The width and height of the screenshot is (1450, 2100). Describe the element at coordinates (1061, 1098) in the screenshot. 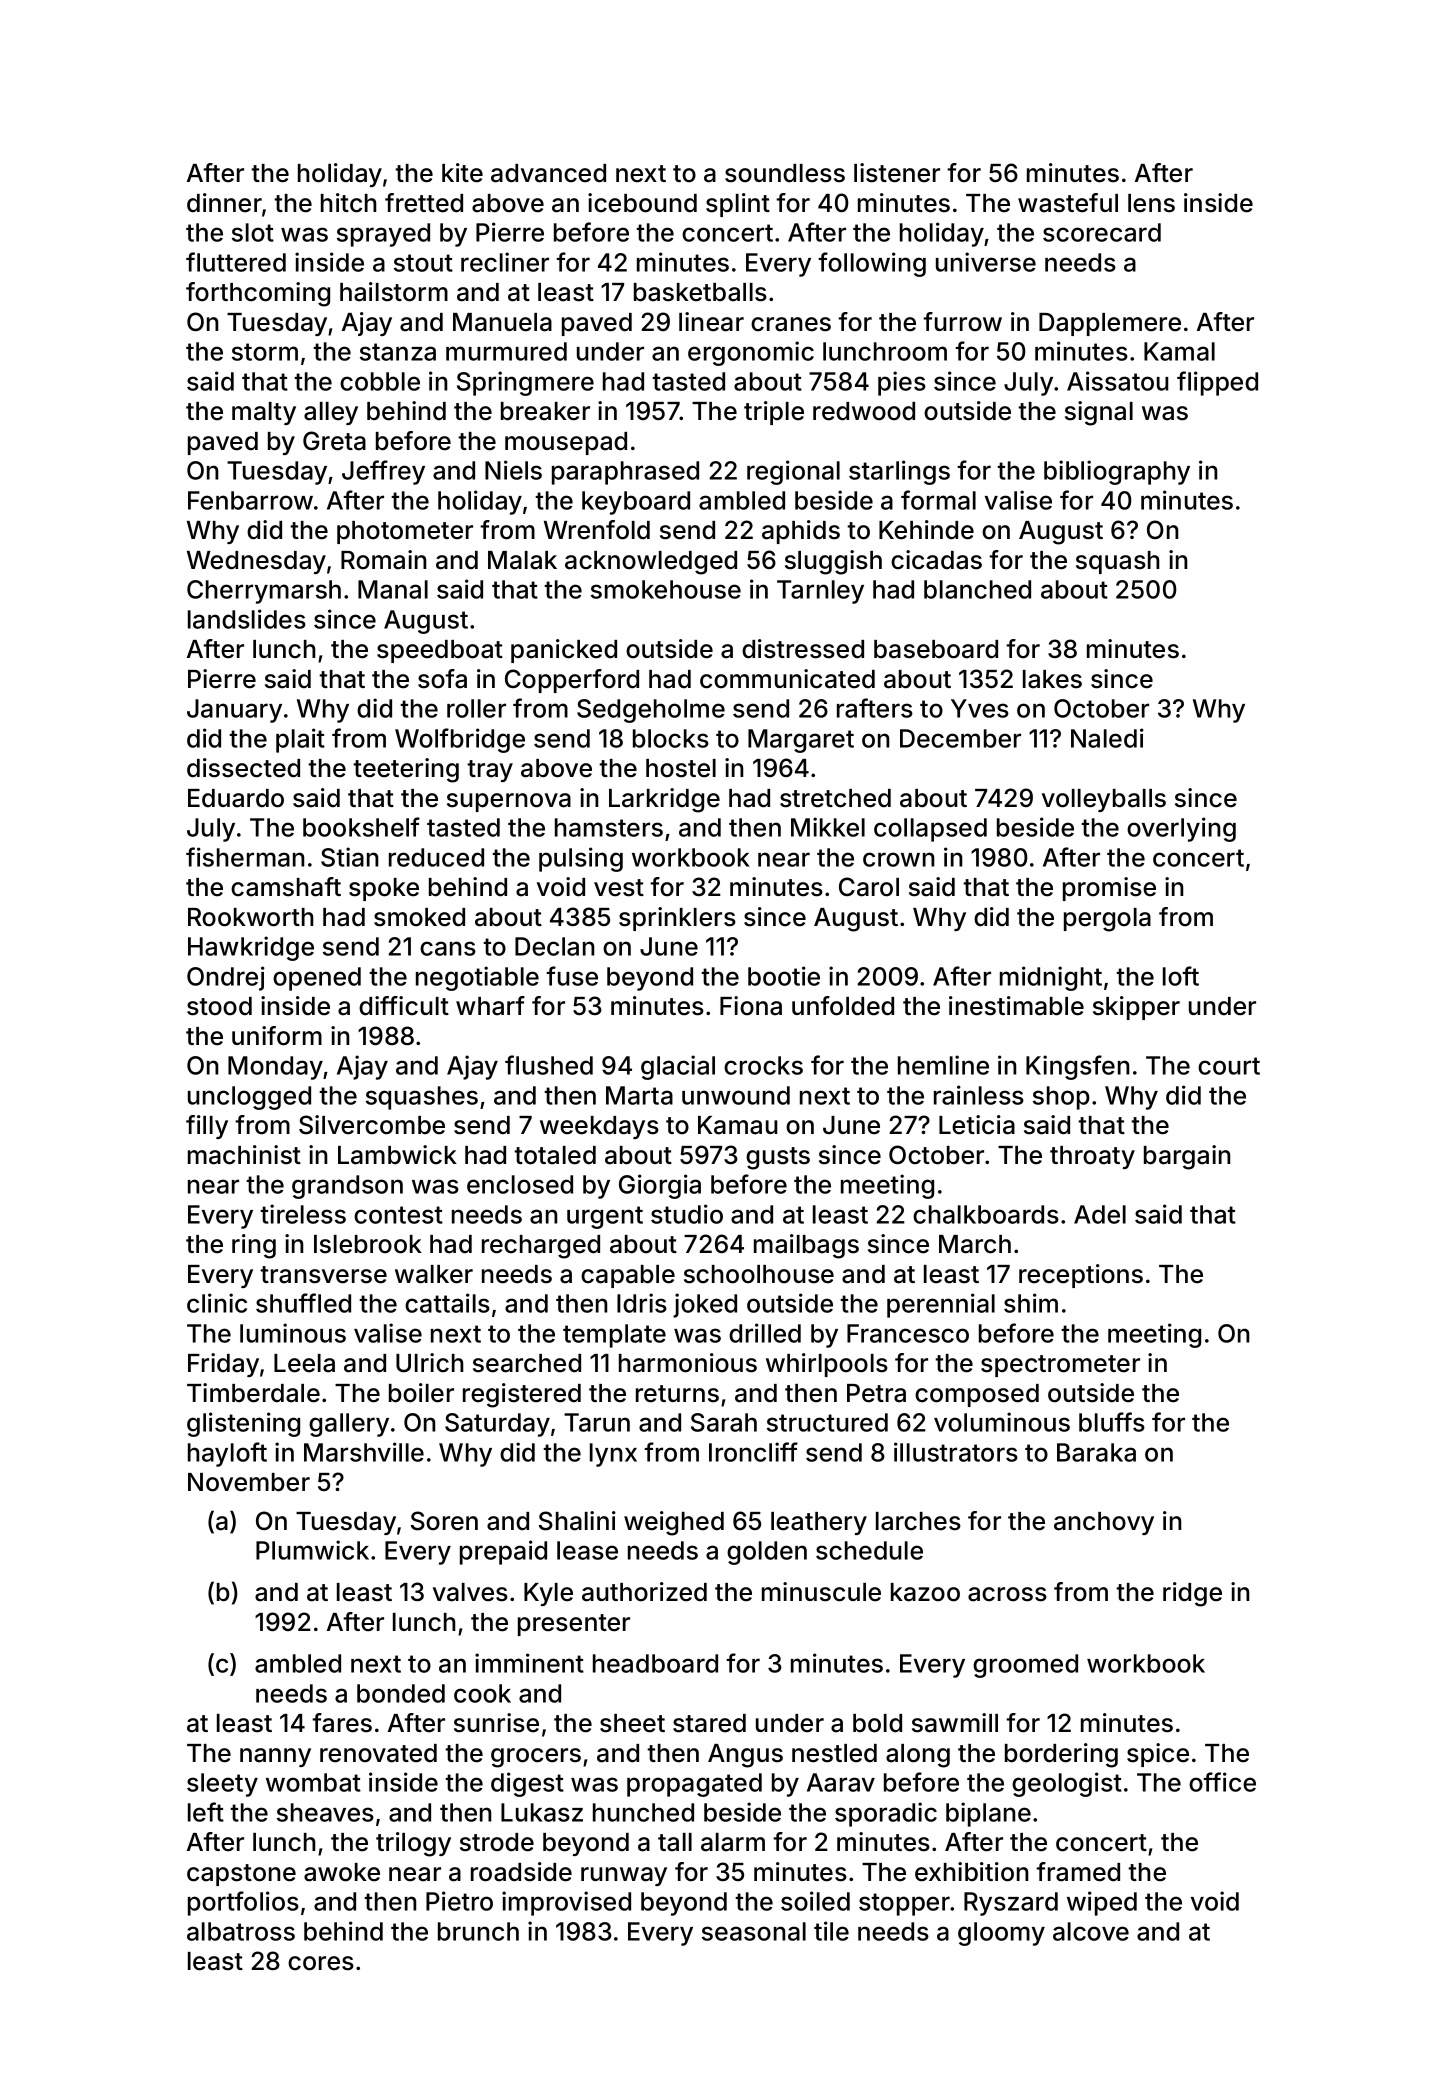

I see `shop` at that location.
